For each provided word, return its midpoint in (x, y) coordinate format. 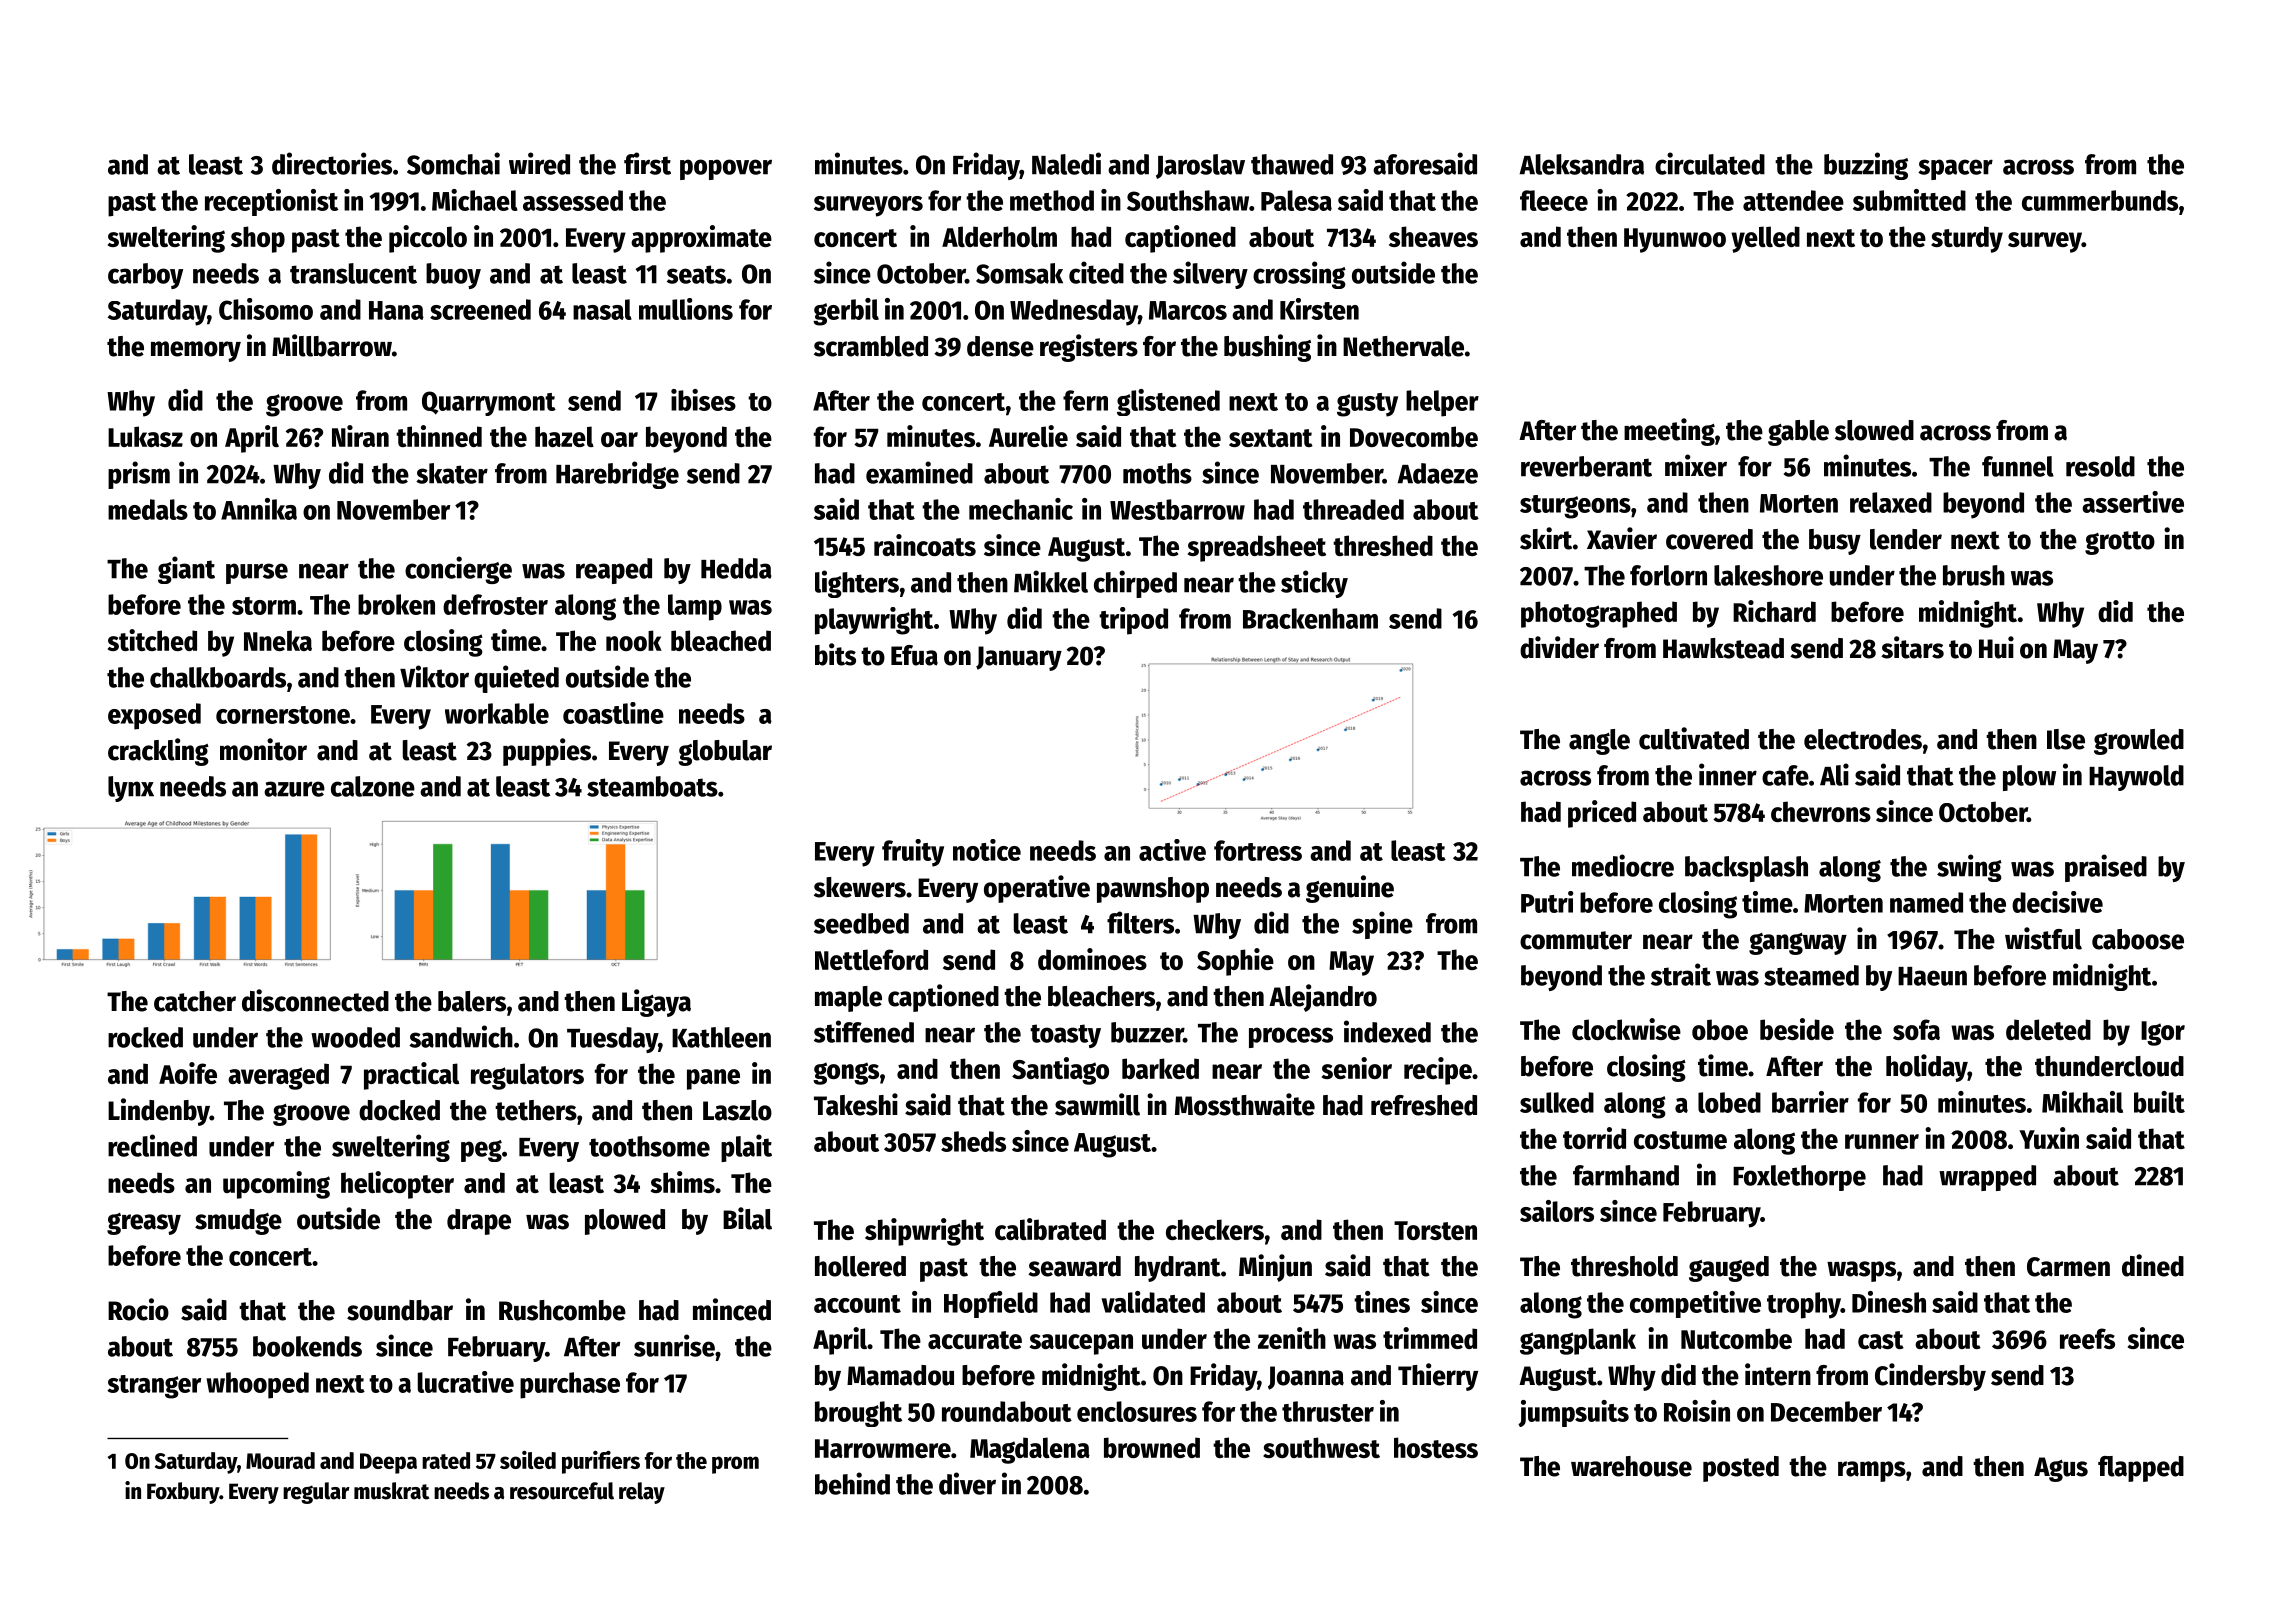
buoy (453, 276)
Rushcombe (562, 1310)
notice (987, 850)
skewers (860, 887)
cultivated (1694, 738)
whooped (257, 1385)
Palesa (1296, 200)
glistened (1168, 402)
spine (1382, 925)
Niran (360, 436)
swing (1969, 868)
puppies (547, 752)
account (857, 1304)
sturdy (1967, 239)
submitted (1909, 200)
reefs (2087, 1338)
